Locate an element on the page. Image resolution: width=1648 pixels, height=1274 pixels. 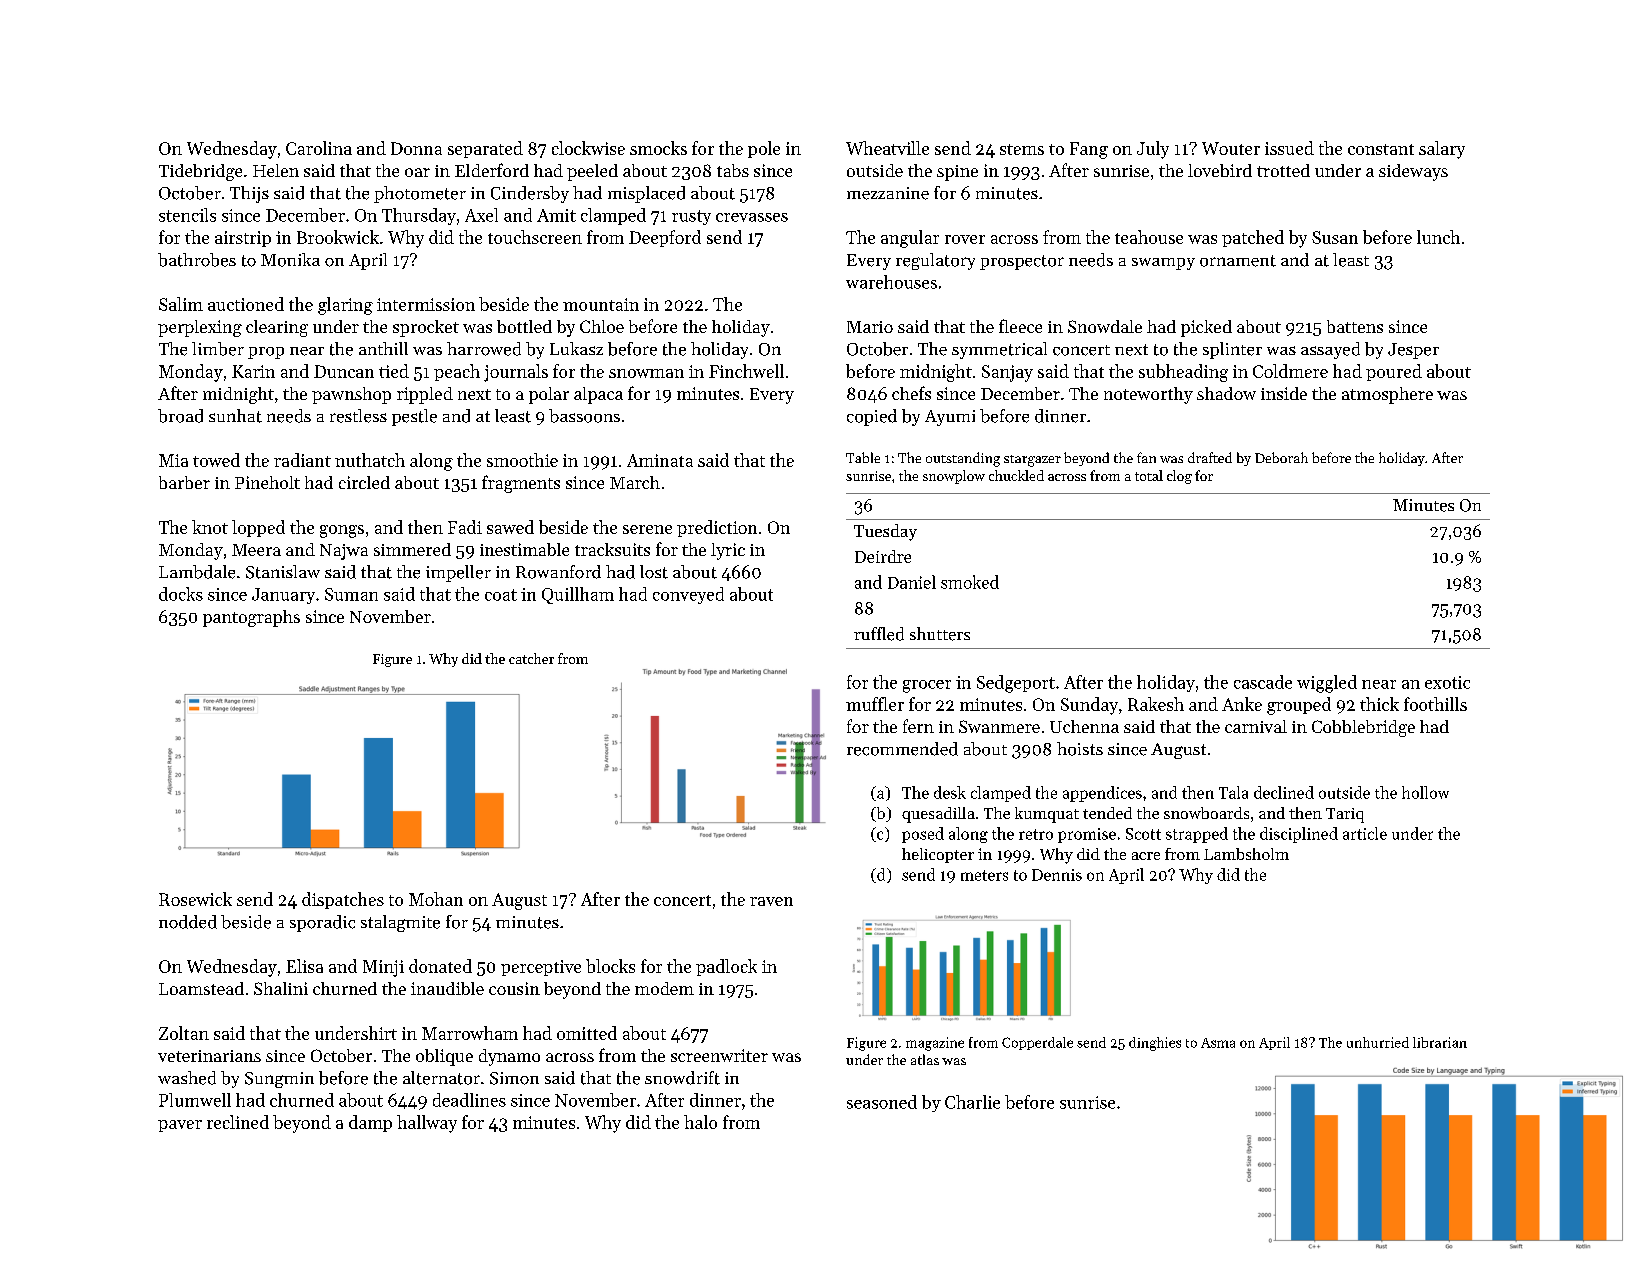
smocks is located at coordinates (658, 148).
